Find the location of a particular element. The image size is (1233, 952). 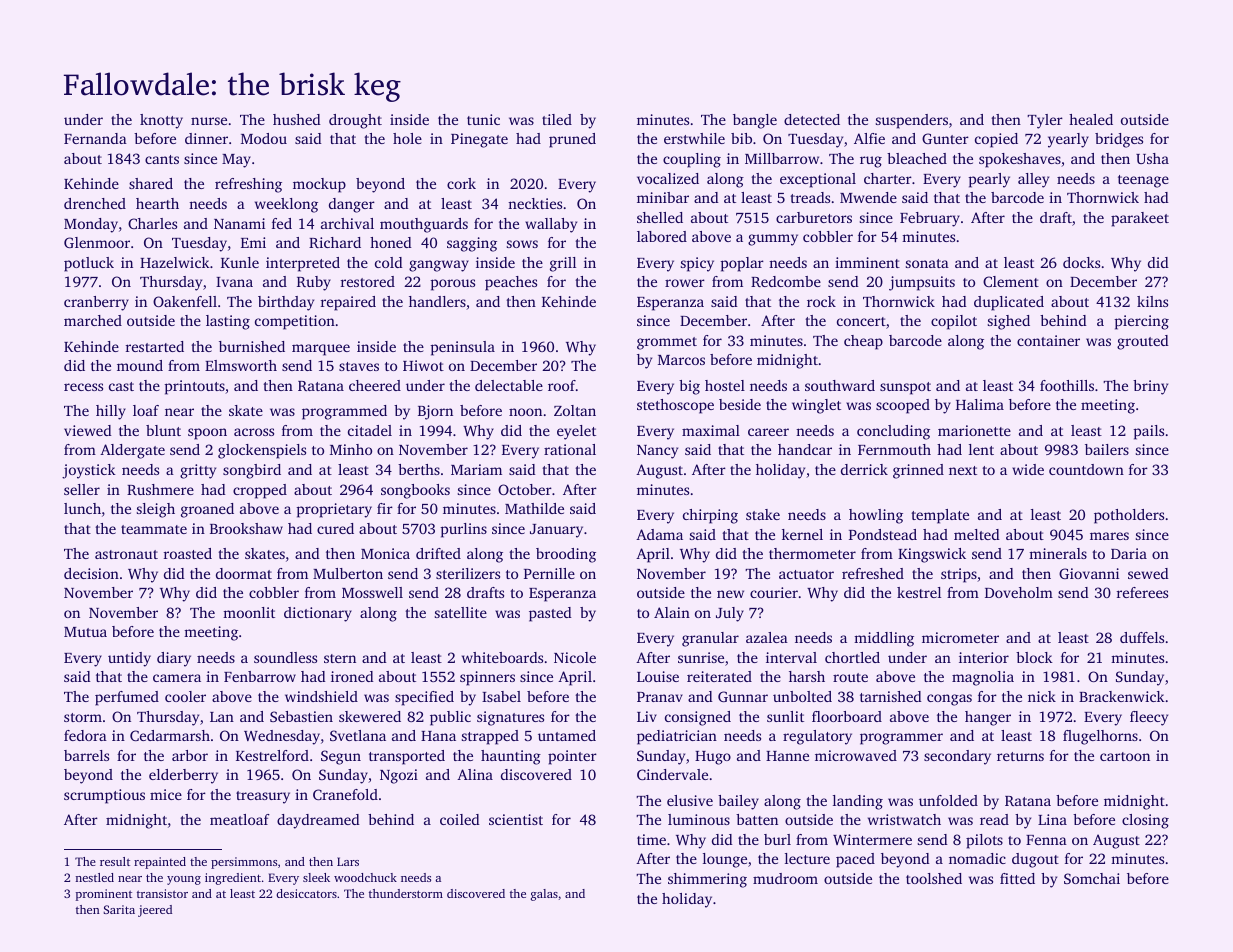

Tyler is located at coordinates (1045, 121).
